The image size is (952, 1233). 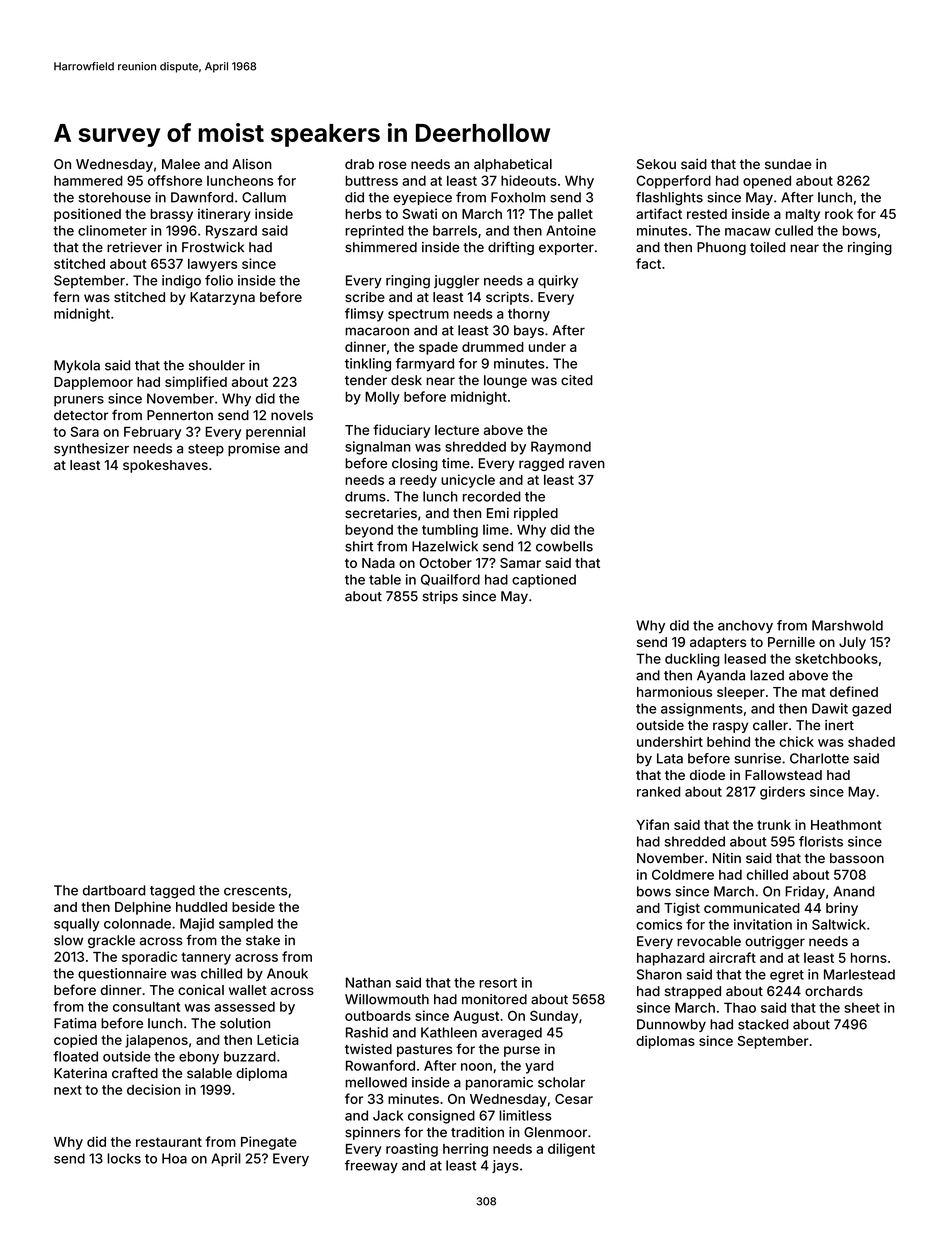 I want to click on spokeshaves, so click(x=165, y=466).
